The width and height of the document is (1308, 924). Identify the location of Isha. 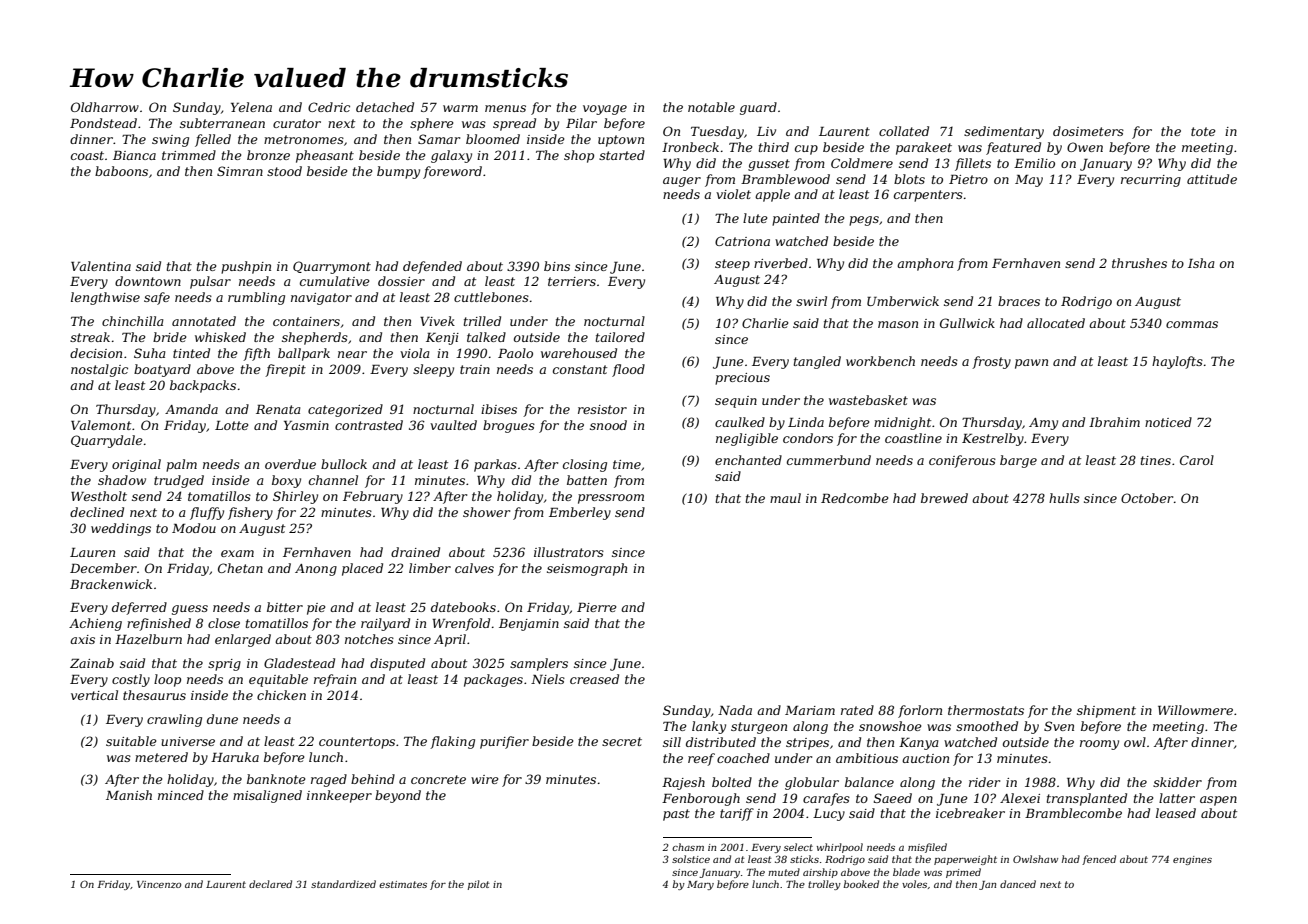
(1201, 263).
